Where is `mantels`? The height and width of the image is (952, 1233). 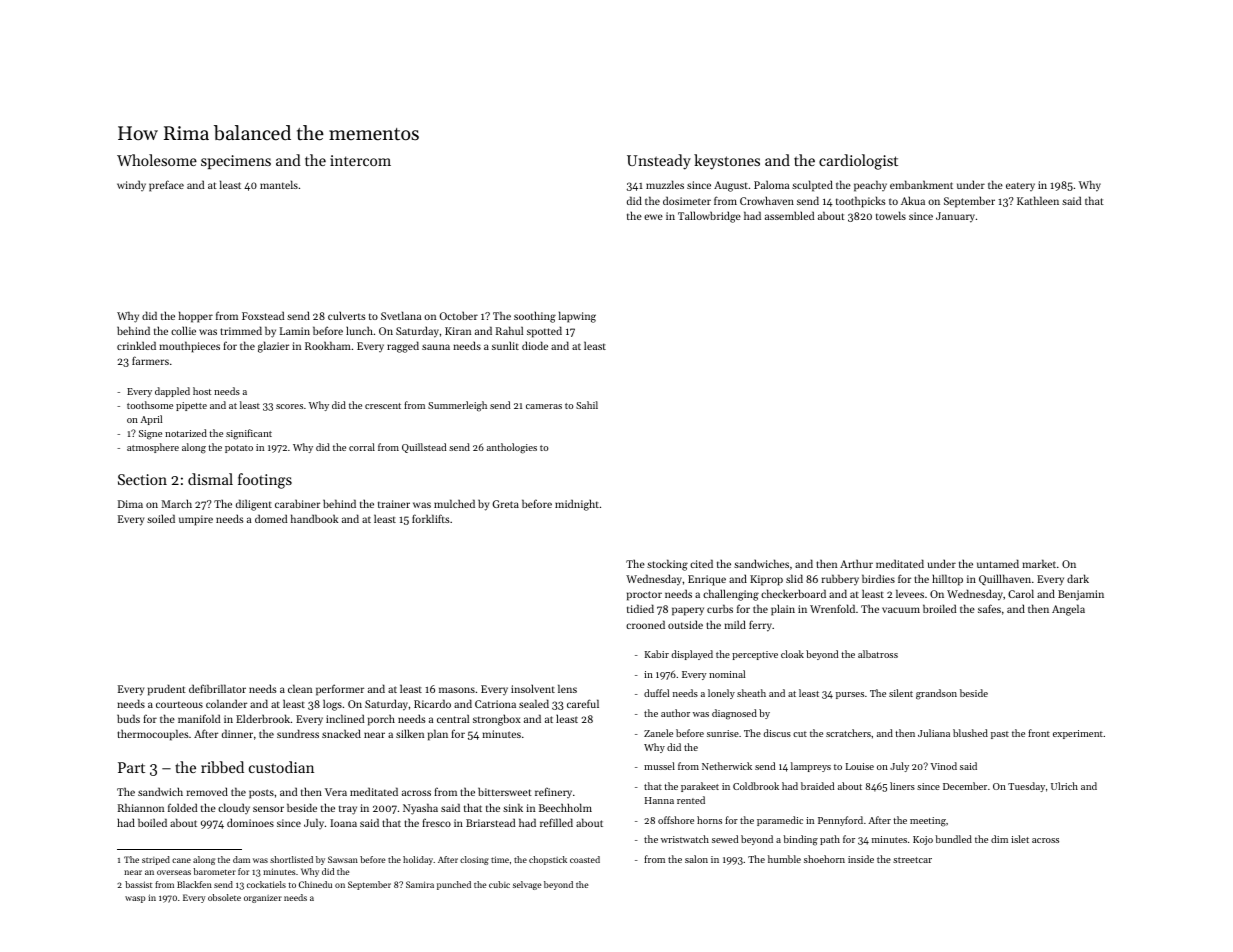 mantels is located at coordinates (279, 184).
